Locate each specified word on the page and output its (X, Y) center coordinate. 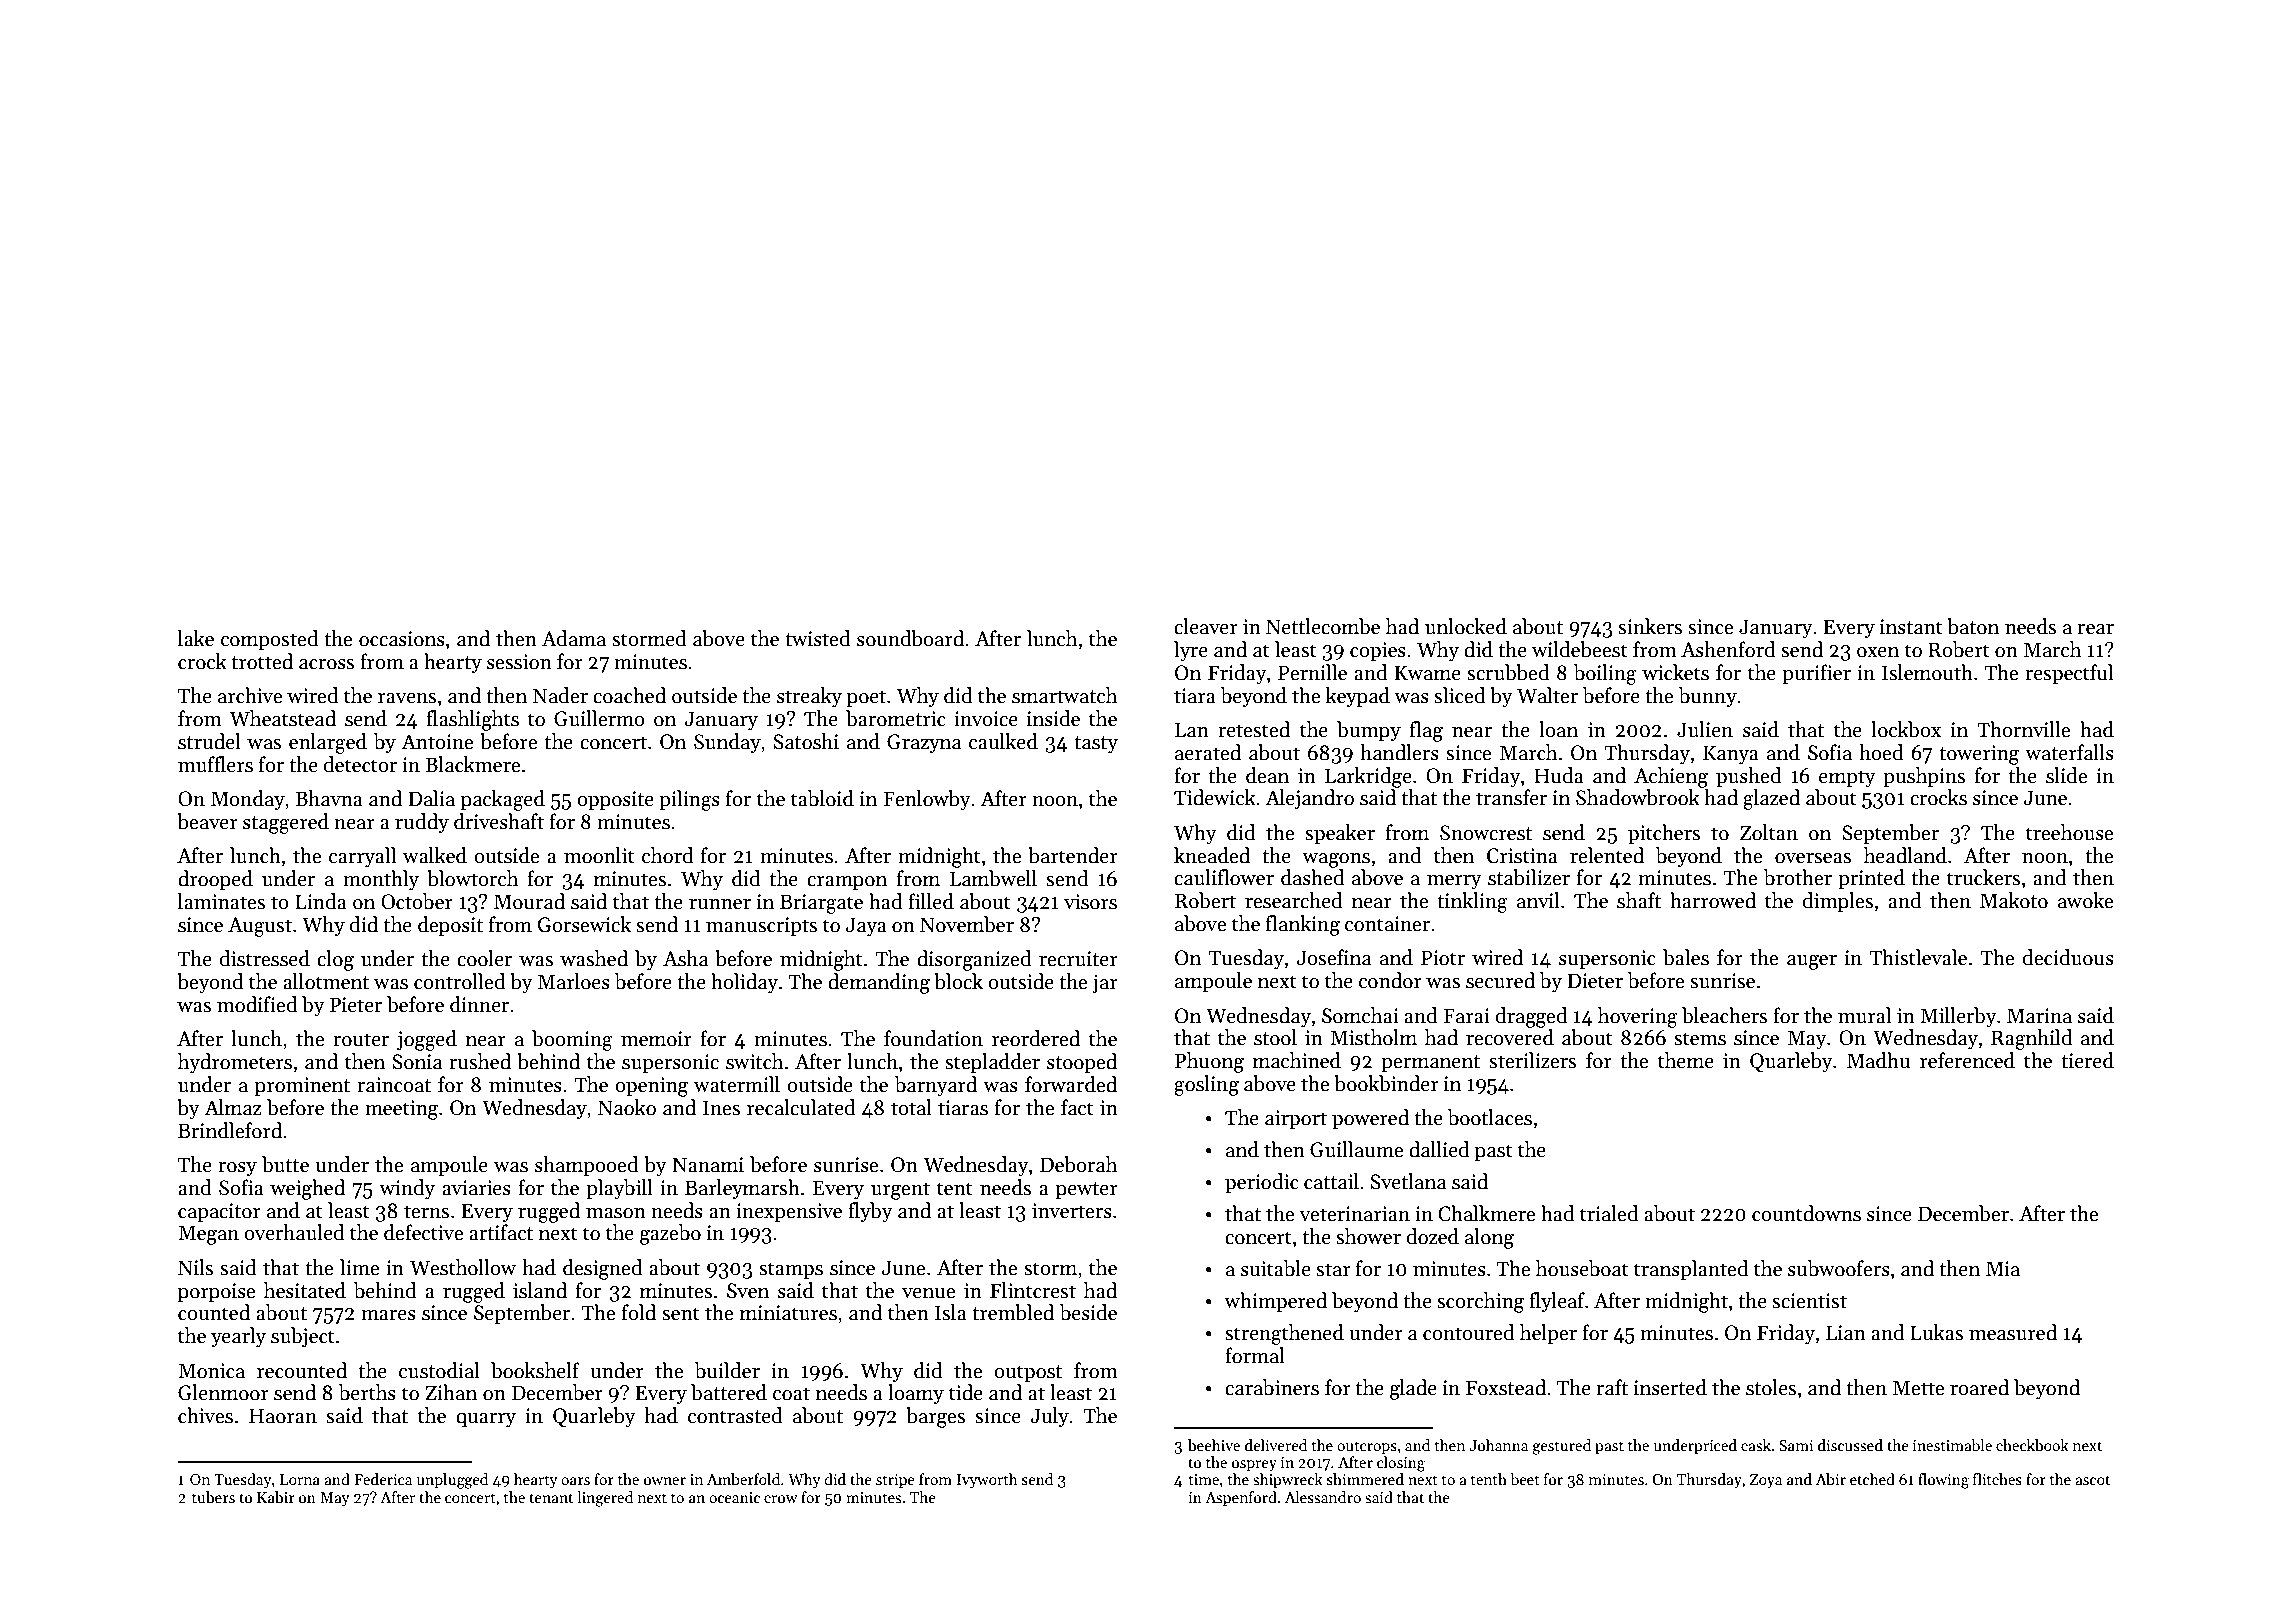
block (958, 981)
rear (2095, 629)
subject (303, 1337)
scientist (1809, 1301)
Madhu (1878, 1060)
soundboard (910, 638)
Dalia (431, 798)
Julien (1705, 729)
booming (572, 1040)
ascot (2092, 1480)
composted (270, 640)
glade (1413, 1389)
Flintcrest (1033, 1290)
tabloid (822, 798)
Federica (383, 1479)
